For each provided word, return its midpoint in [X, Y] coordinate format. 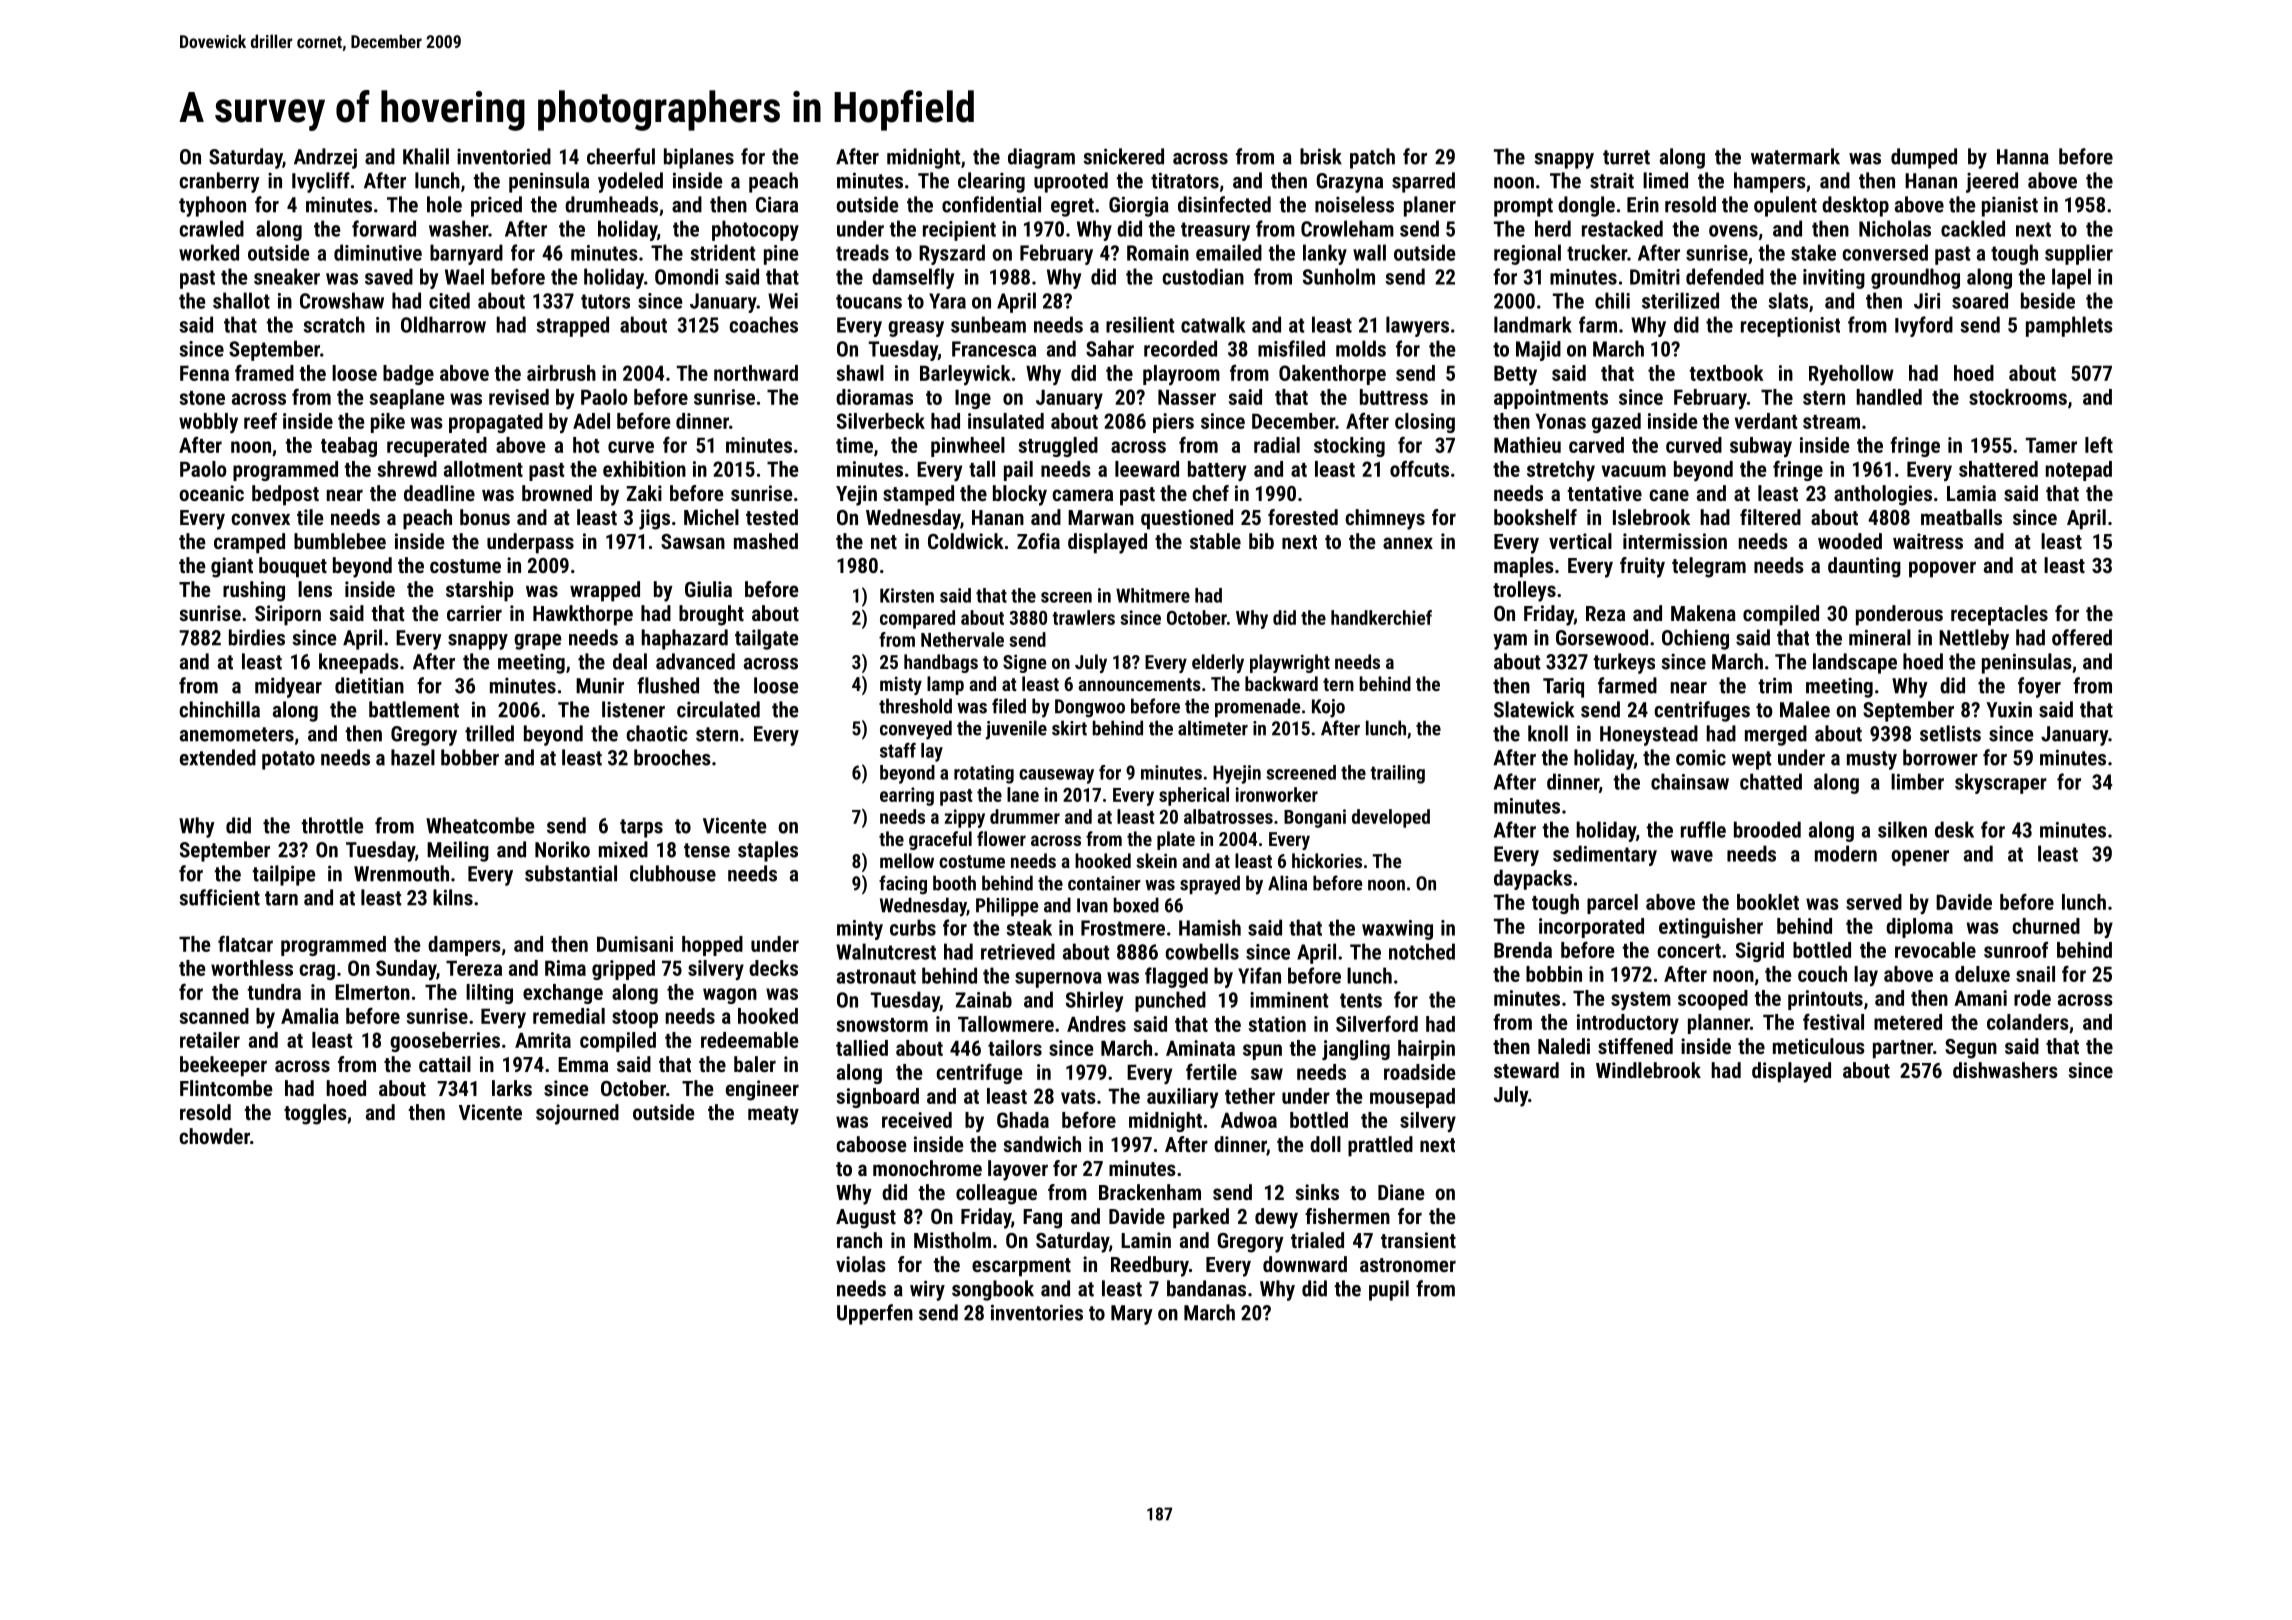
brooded [1767, 829]
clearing [991, 182]
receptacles [1999, 615]
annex [1408, 543]
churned [2046, 926]
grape [538, 642]
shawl [860, 373]
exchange [563, 994]
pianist [2010, 206]
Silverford [1377, 1023]
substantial [571, 873]
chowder [214, 1136]
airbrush [561, 373]
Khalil [426, 156]
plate [1176, 840]
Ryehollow [1851, 375]
